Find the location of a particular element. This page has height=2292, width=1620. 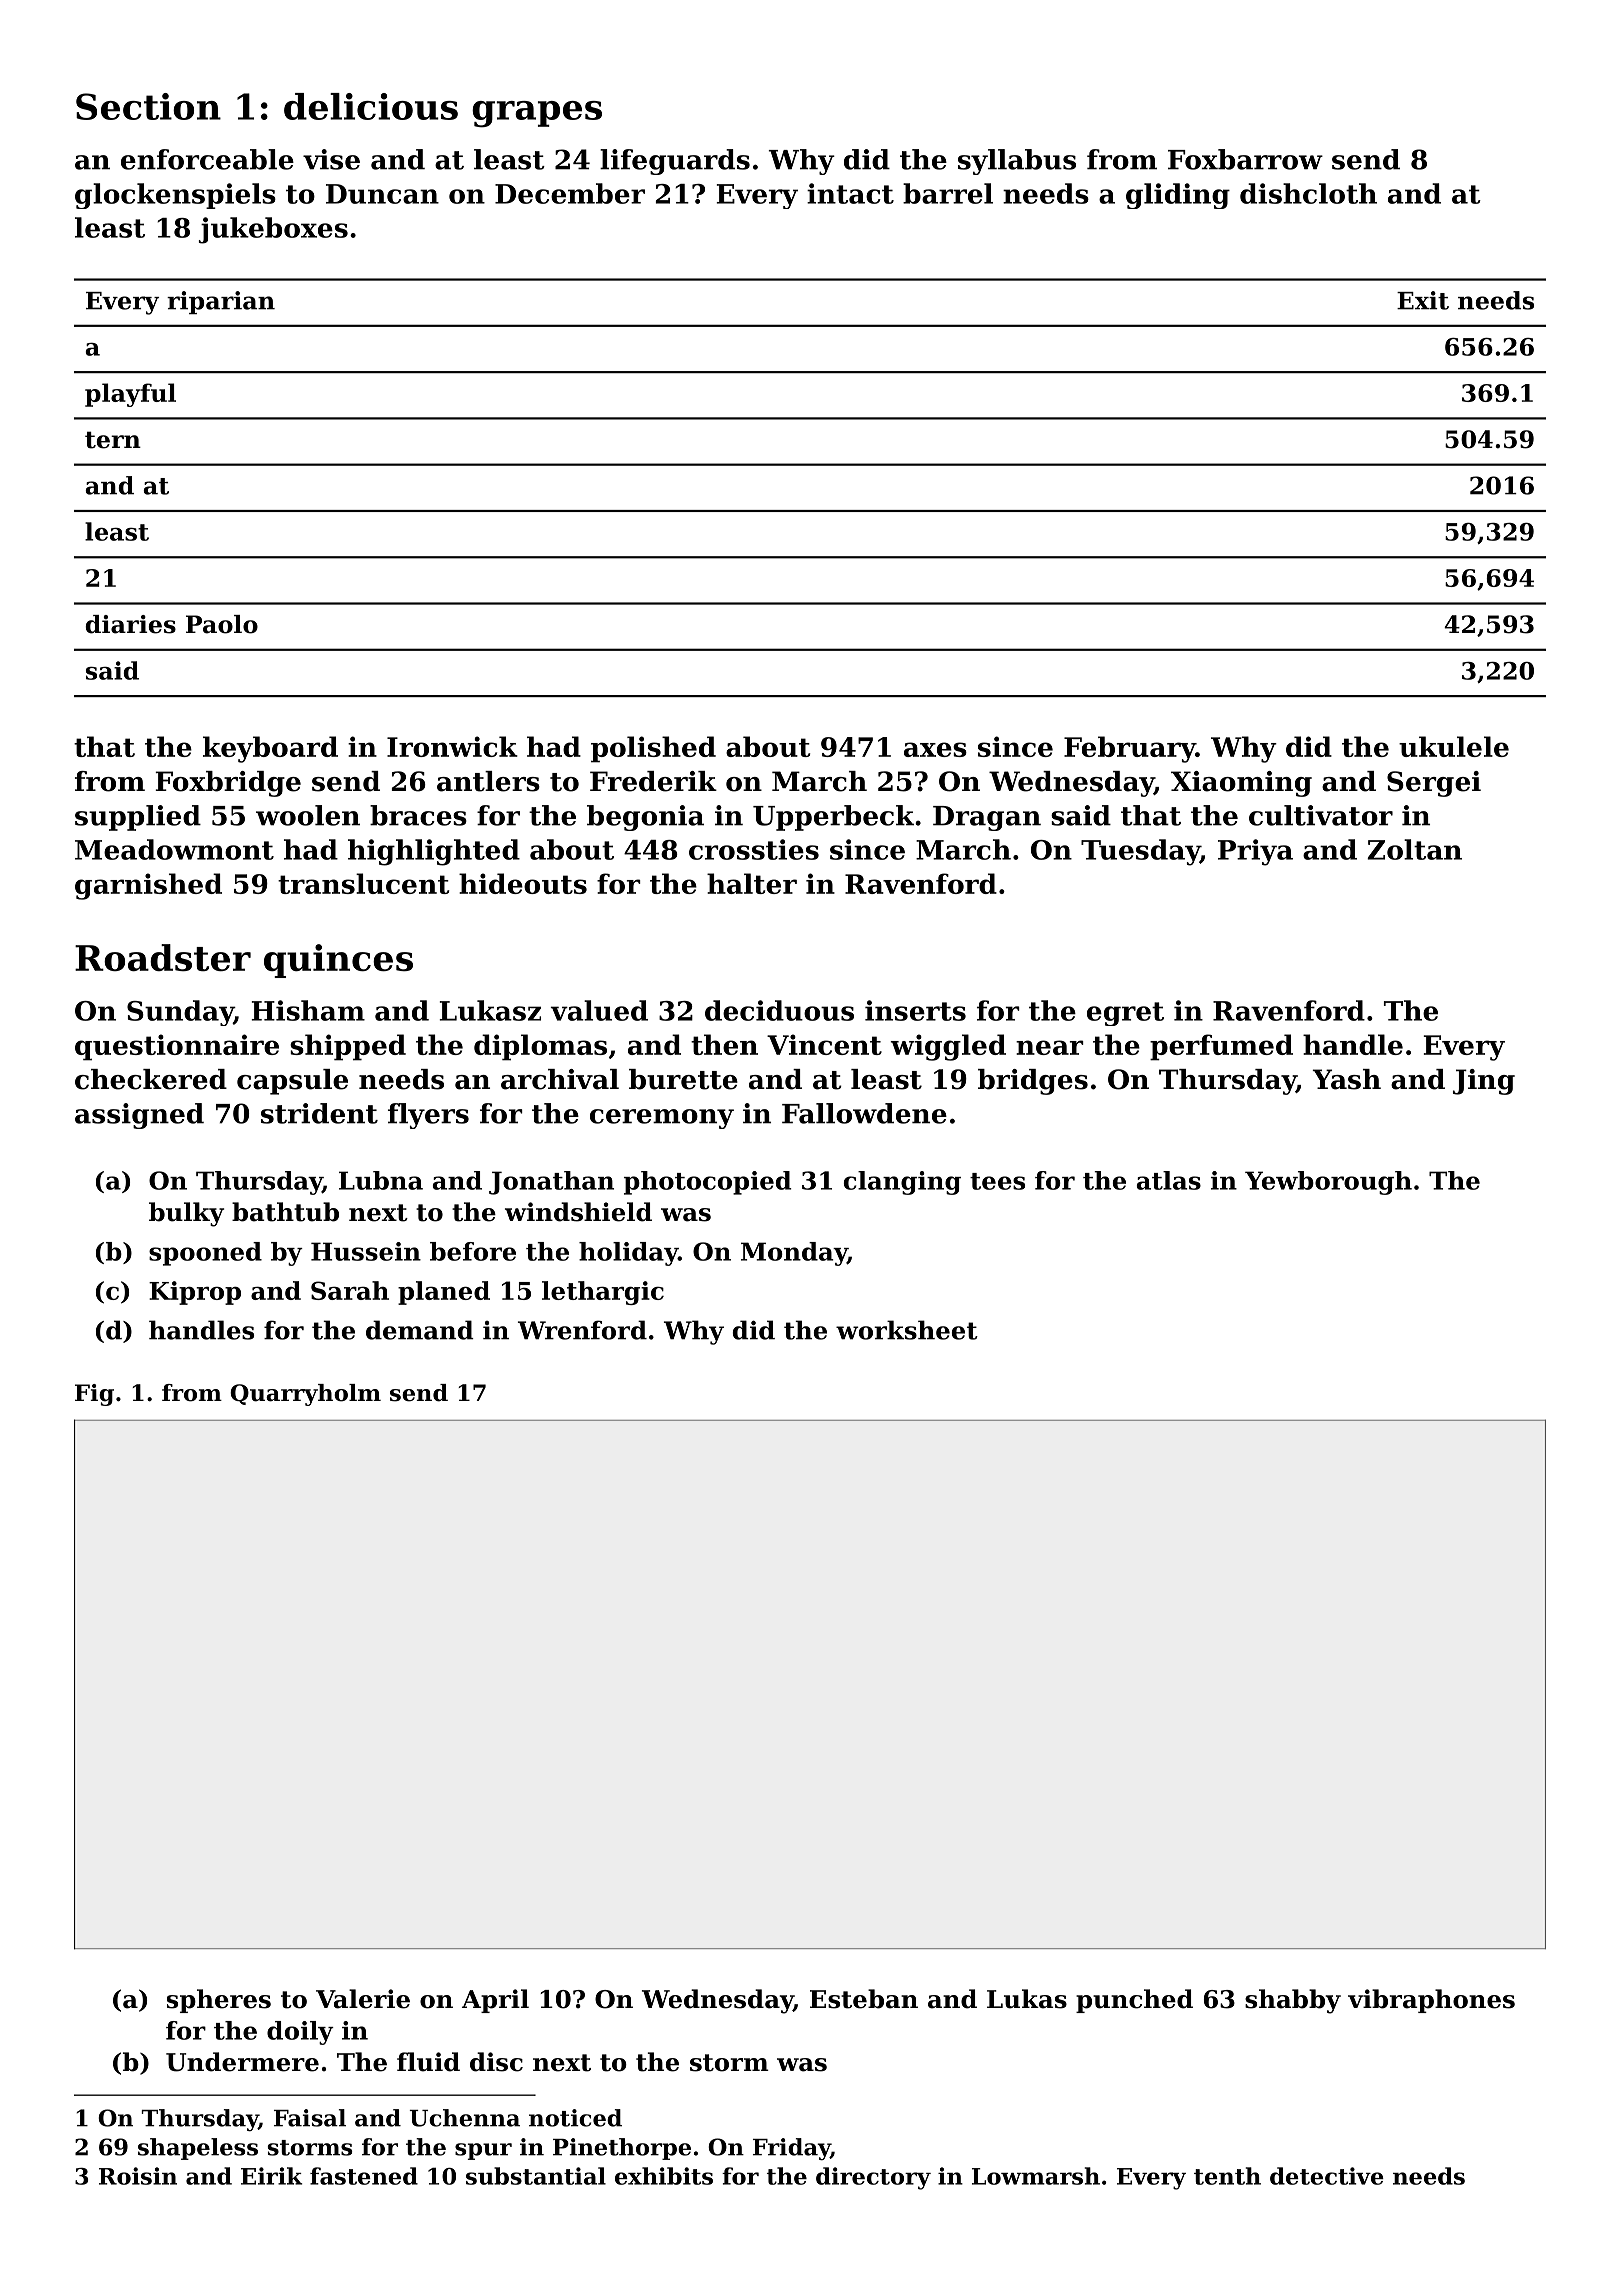

Upperbeck is located at coordinates (833, 818).
